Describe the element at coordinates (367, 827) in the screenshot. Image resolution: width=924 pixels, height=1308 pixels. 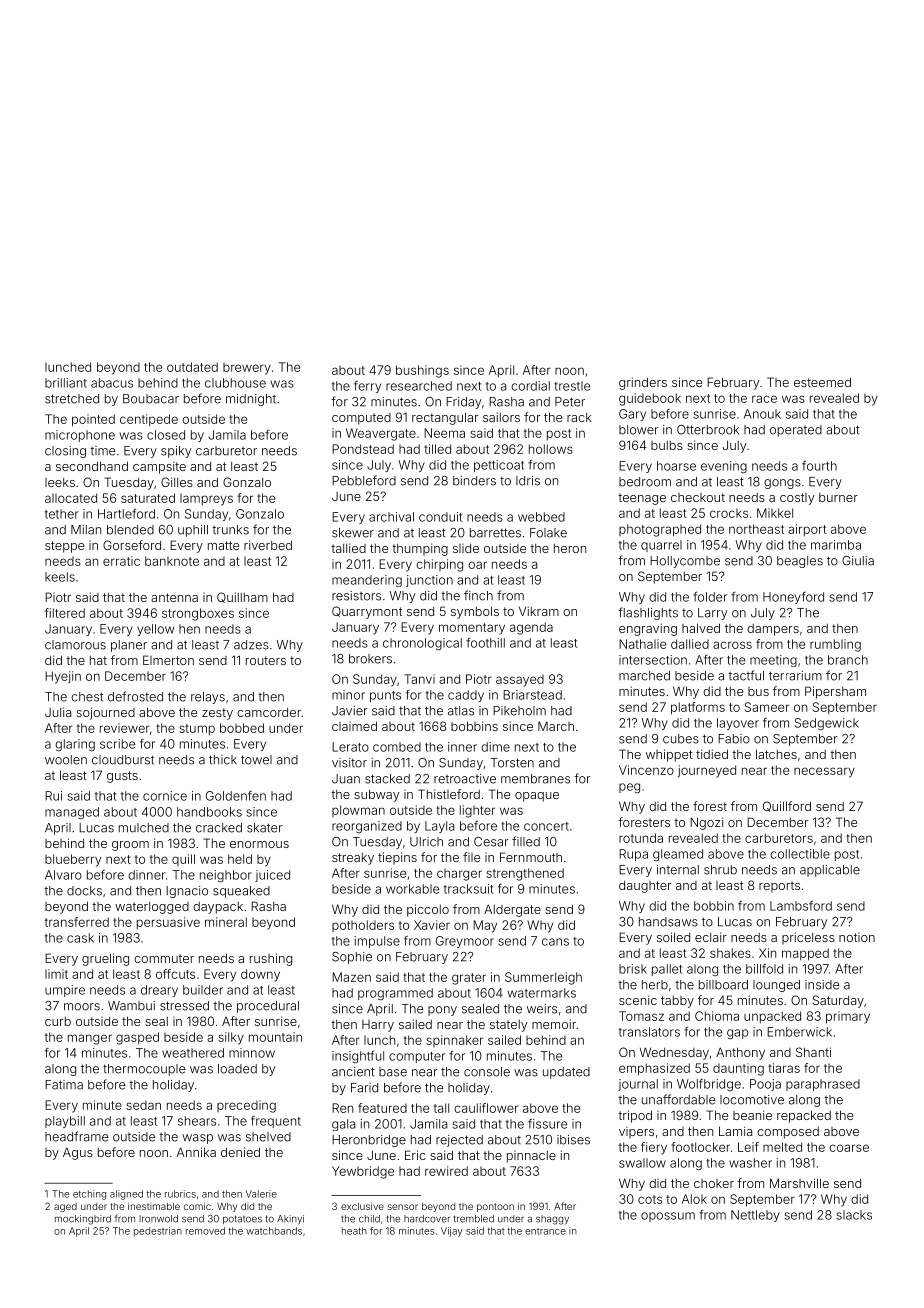
I see `reorganized` at that location.
